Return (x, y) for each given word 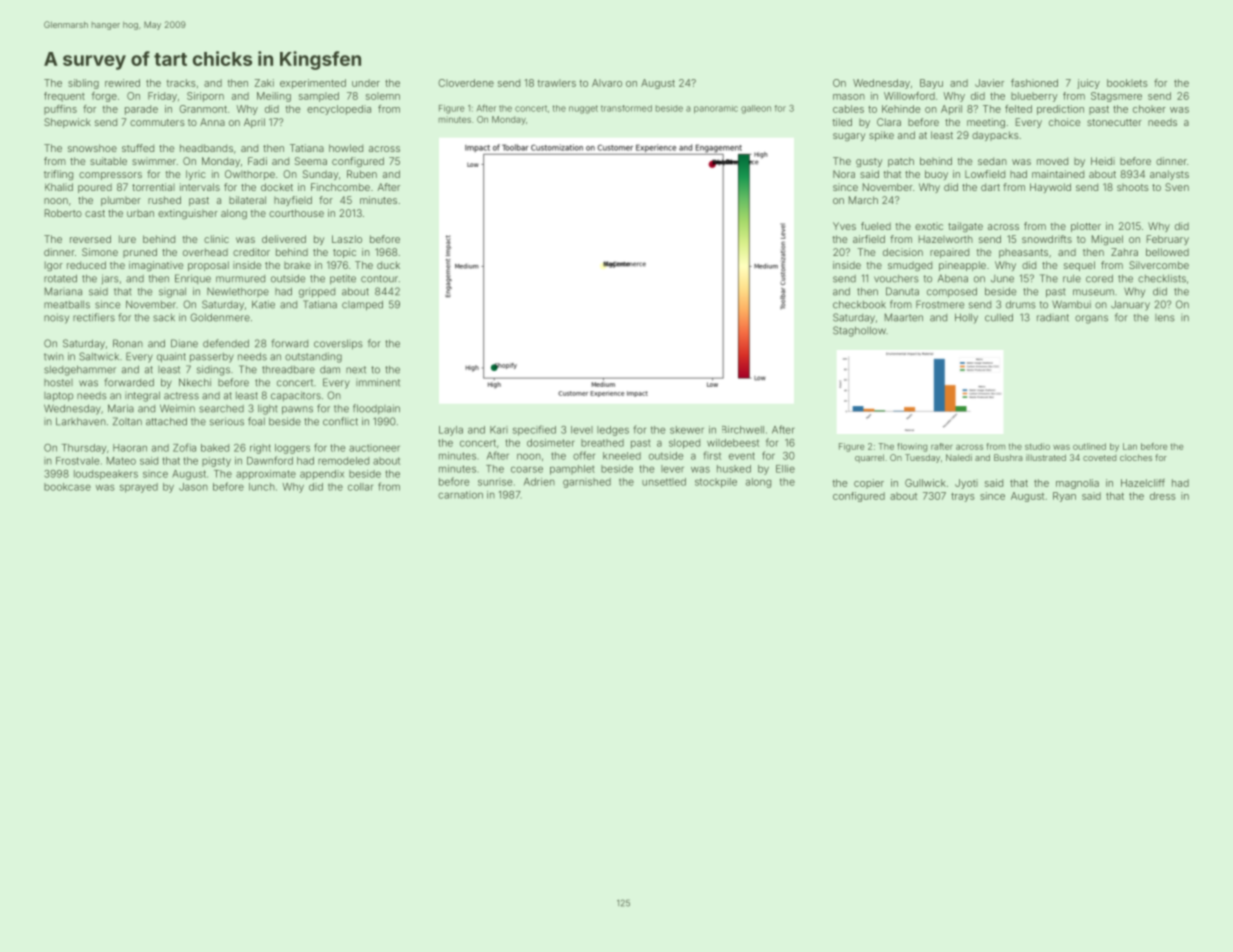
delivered (284, 239)
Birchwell (743, 430)
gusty (869, 162)
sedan (992, 161)
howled (346, 148)
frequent (64, 97)
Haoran (130, 448)
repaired (949, 253)
